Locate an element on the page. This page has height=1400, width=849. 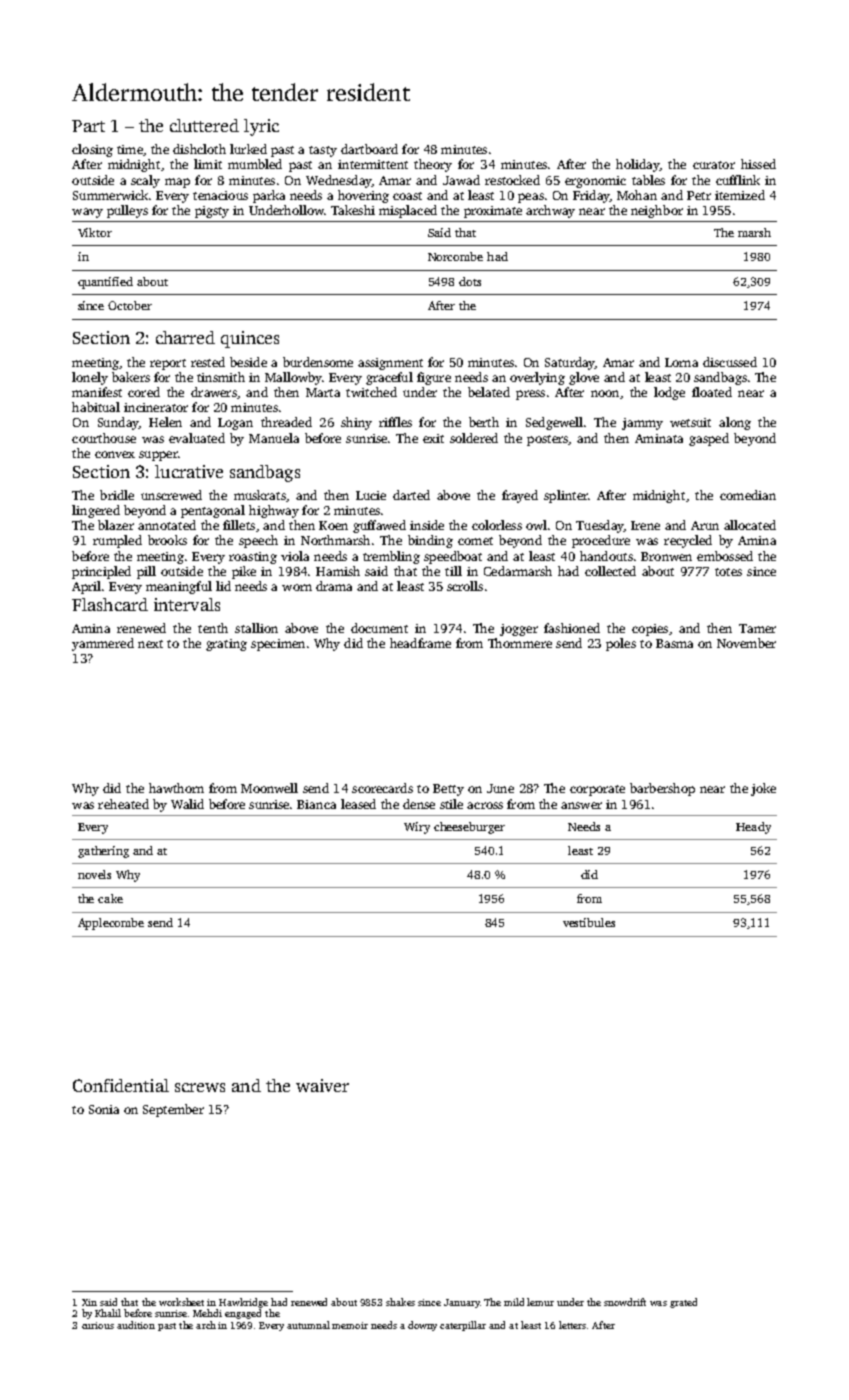
ergonomic is located at coordinates (595, 182).
